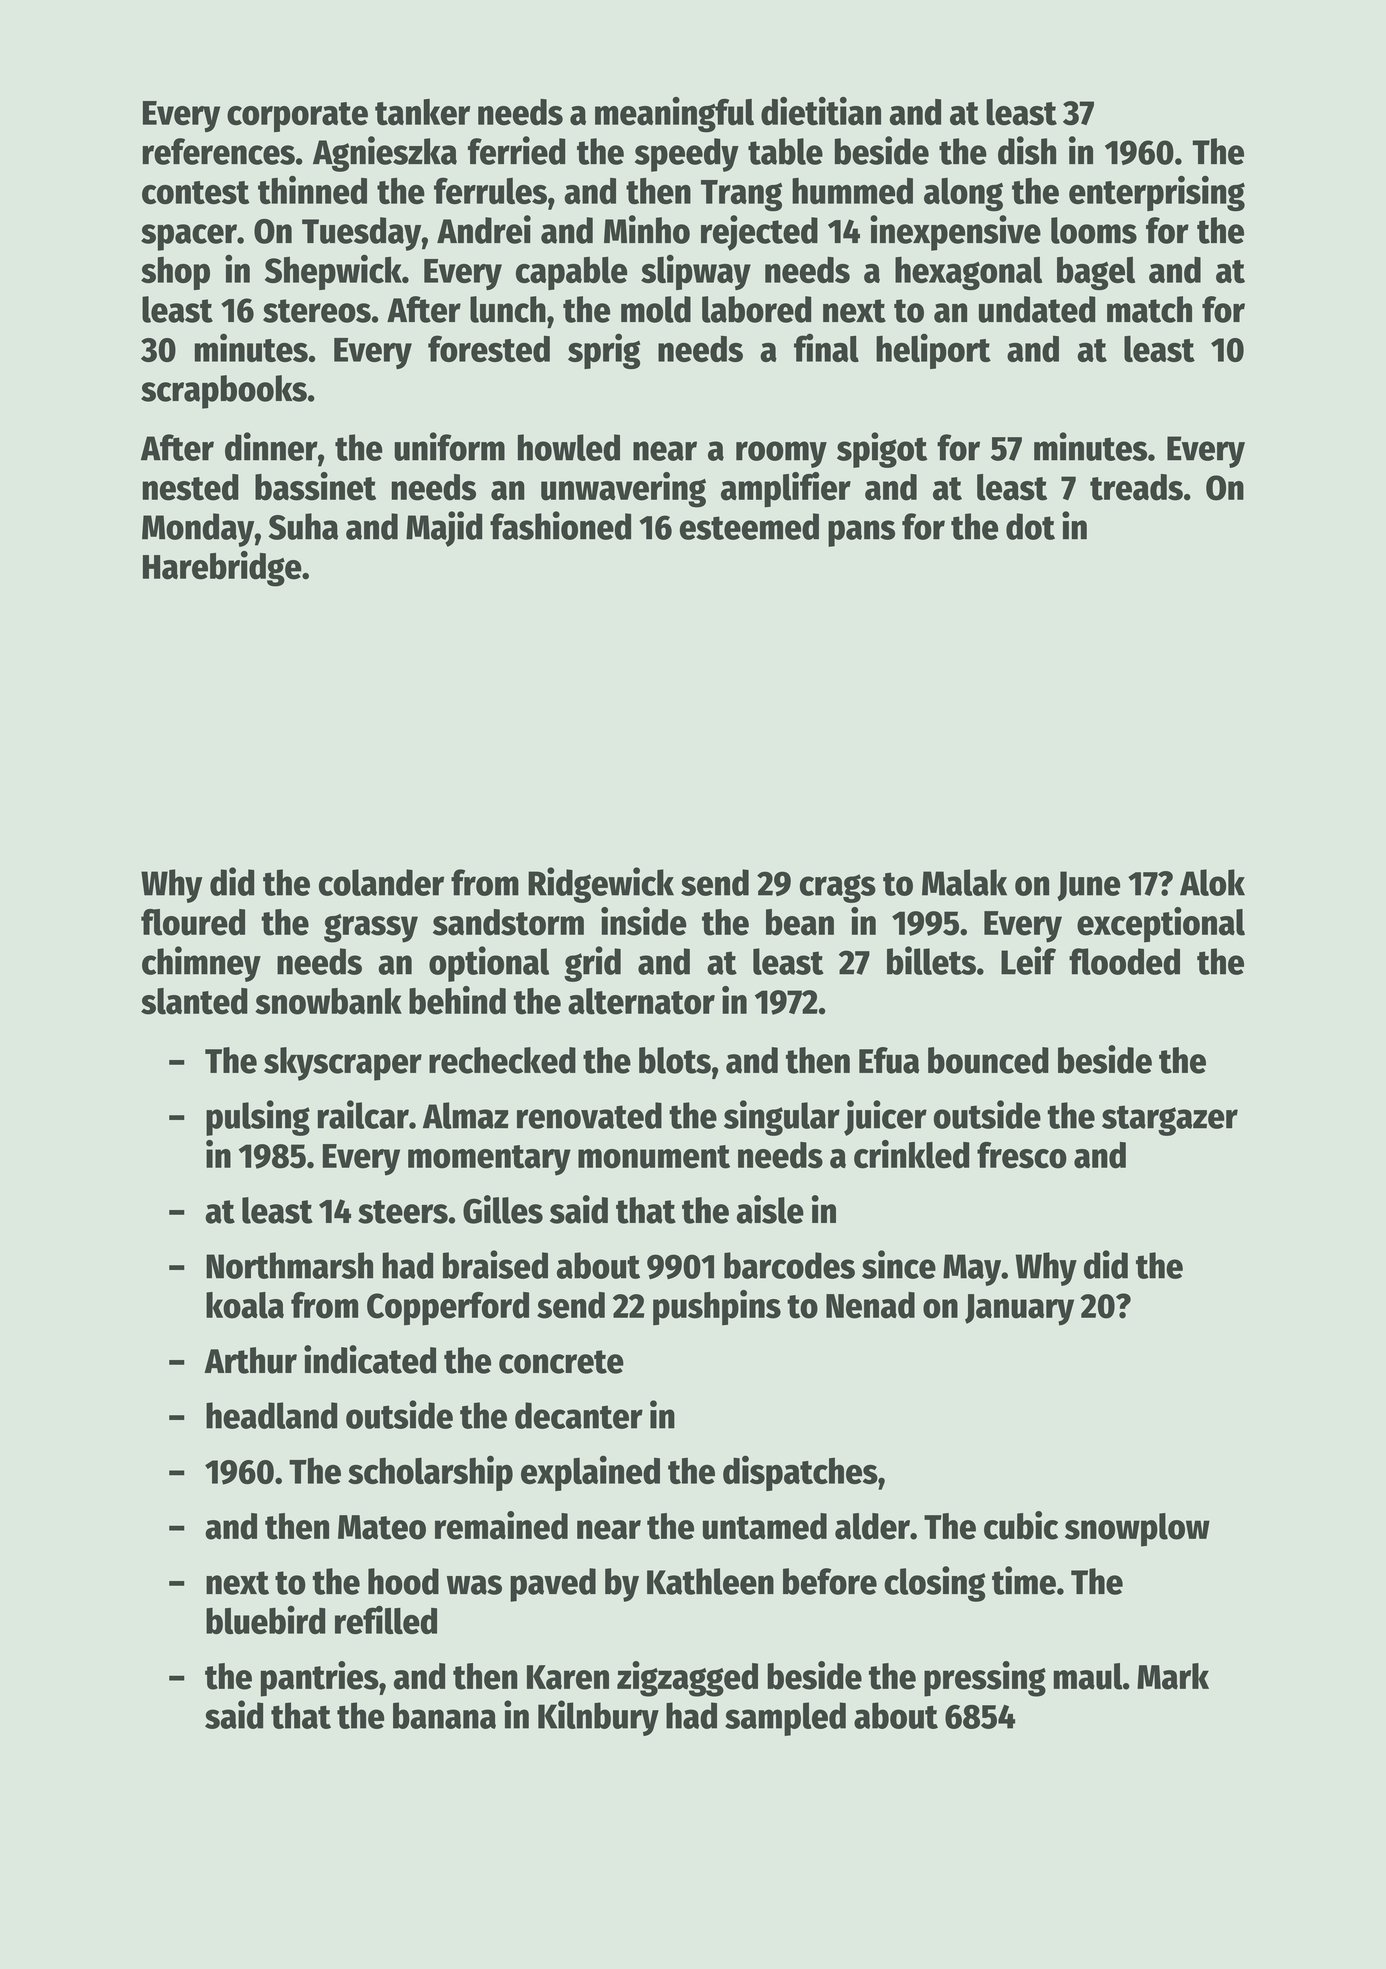  Describe the element at coordinates (826, 347) in the screenshot. I see `final` at that location.
